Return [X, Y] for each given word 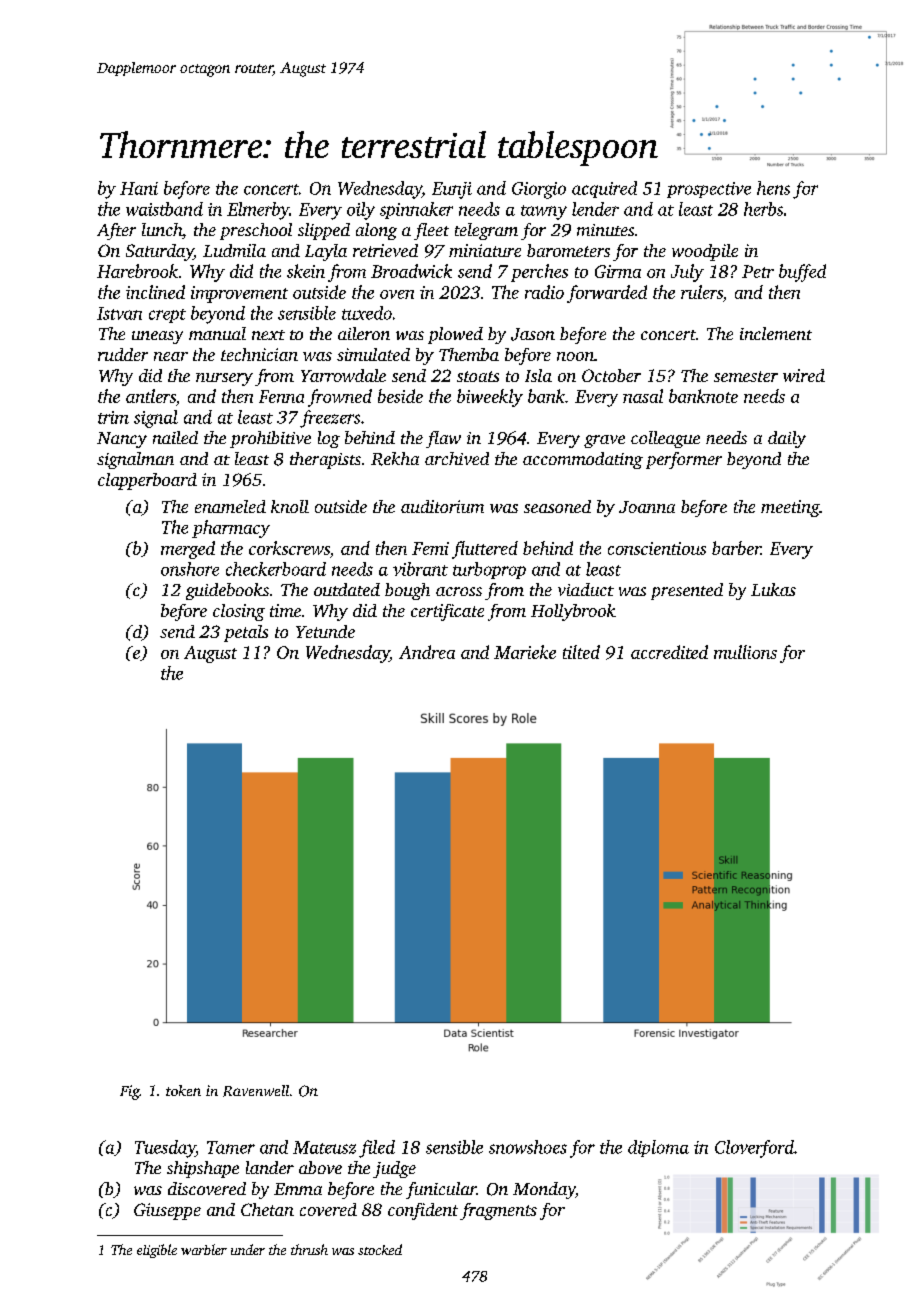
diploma [658, 1148]
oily [361, 211]
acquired [604, 189]
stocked [380, 1249]
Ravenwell [256, 1091]
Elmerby [258, 211]
